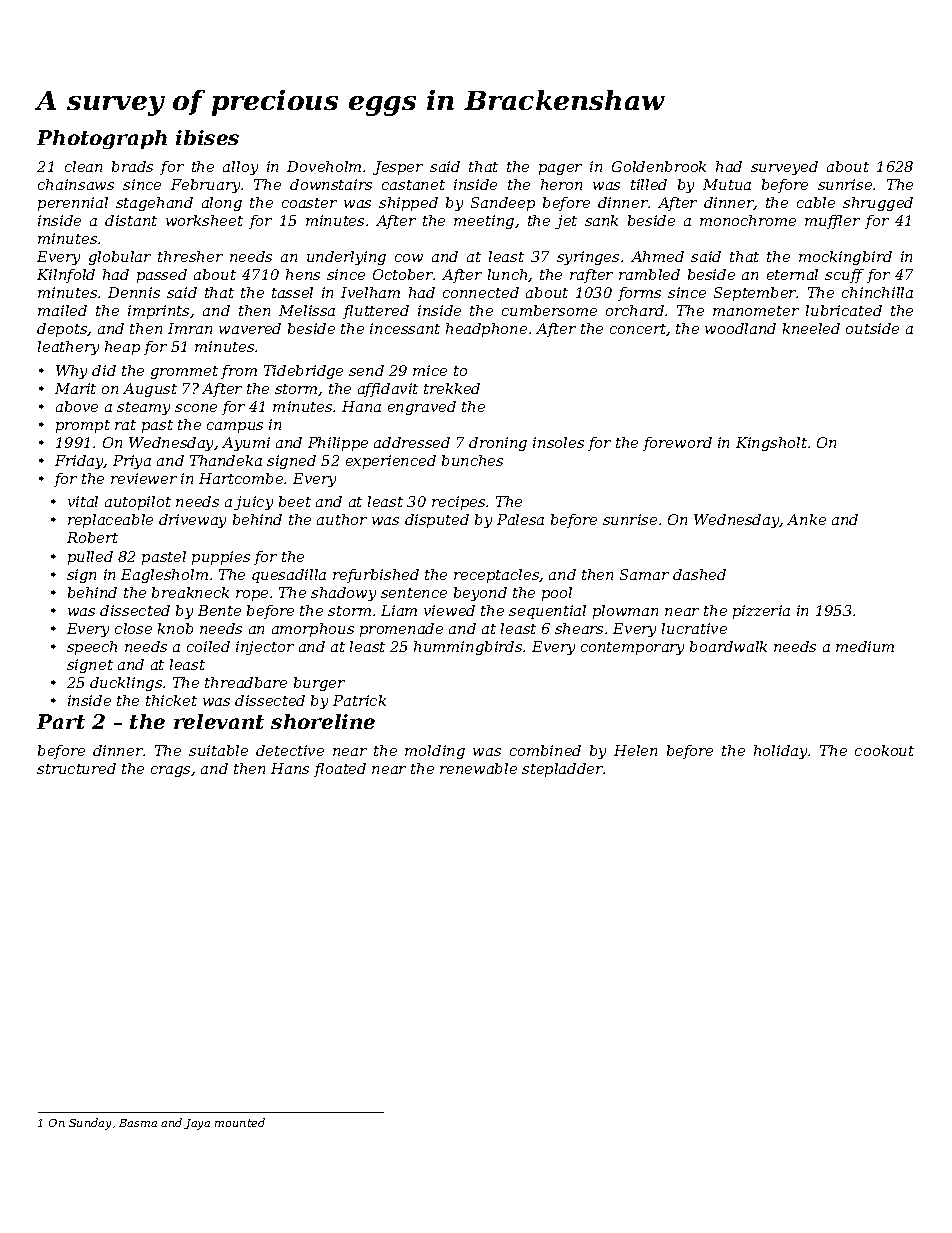 This page has height=1233, width=952. I want to click on structured, so click(76, 768).
